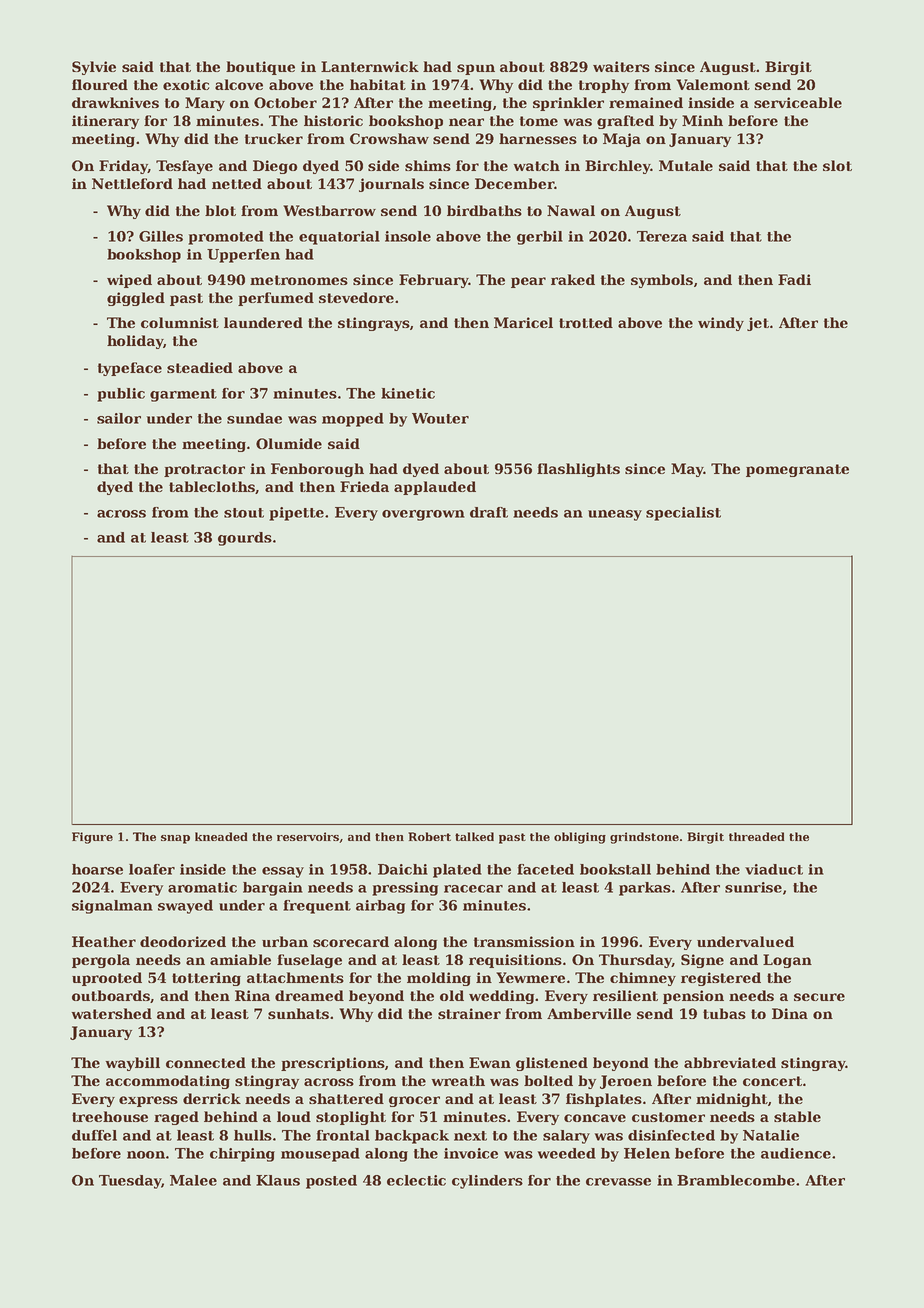 The image size is (924, 1308). Describe the element at coordinates (756, 836) in the image. I see `threaded` at that location.
